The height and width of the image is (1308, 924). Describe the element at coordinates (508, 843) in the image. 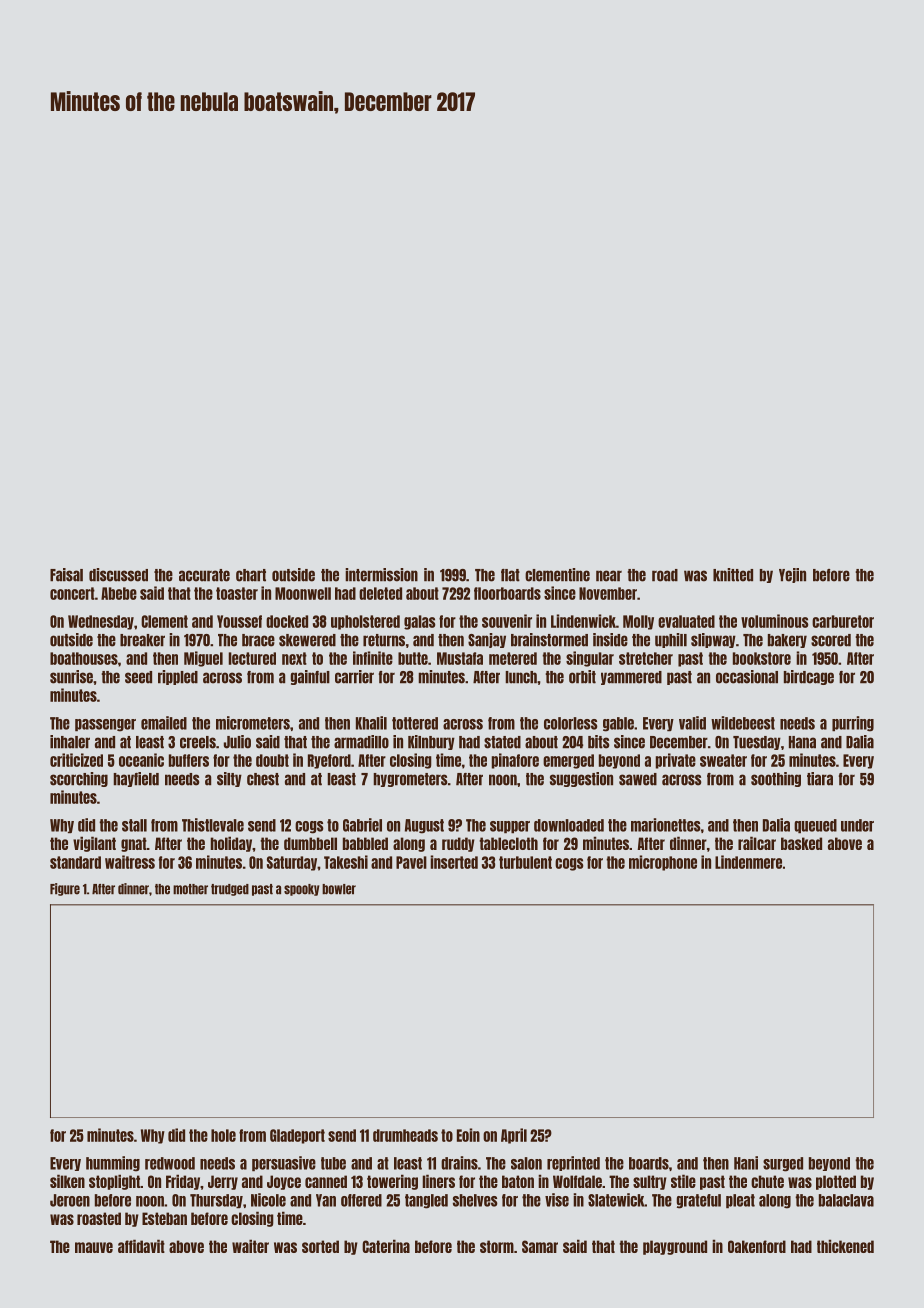

I see `tablecloth` at that location.
